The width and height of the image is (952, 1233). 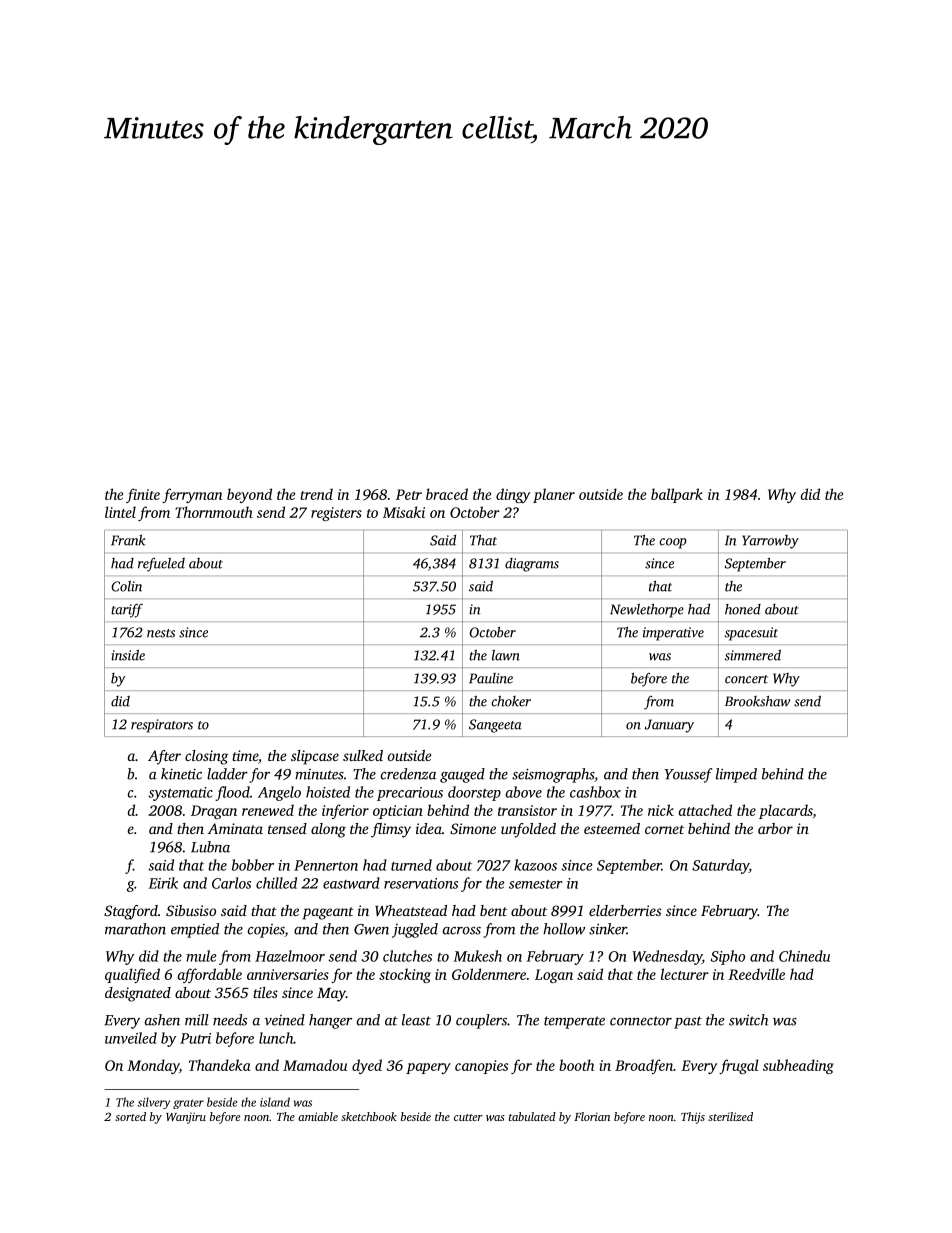 I want to click on ferryman, so click(x=192, y=495).
